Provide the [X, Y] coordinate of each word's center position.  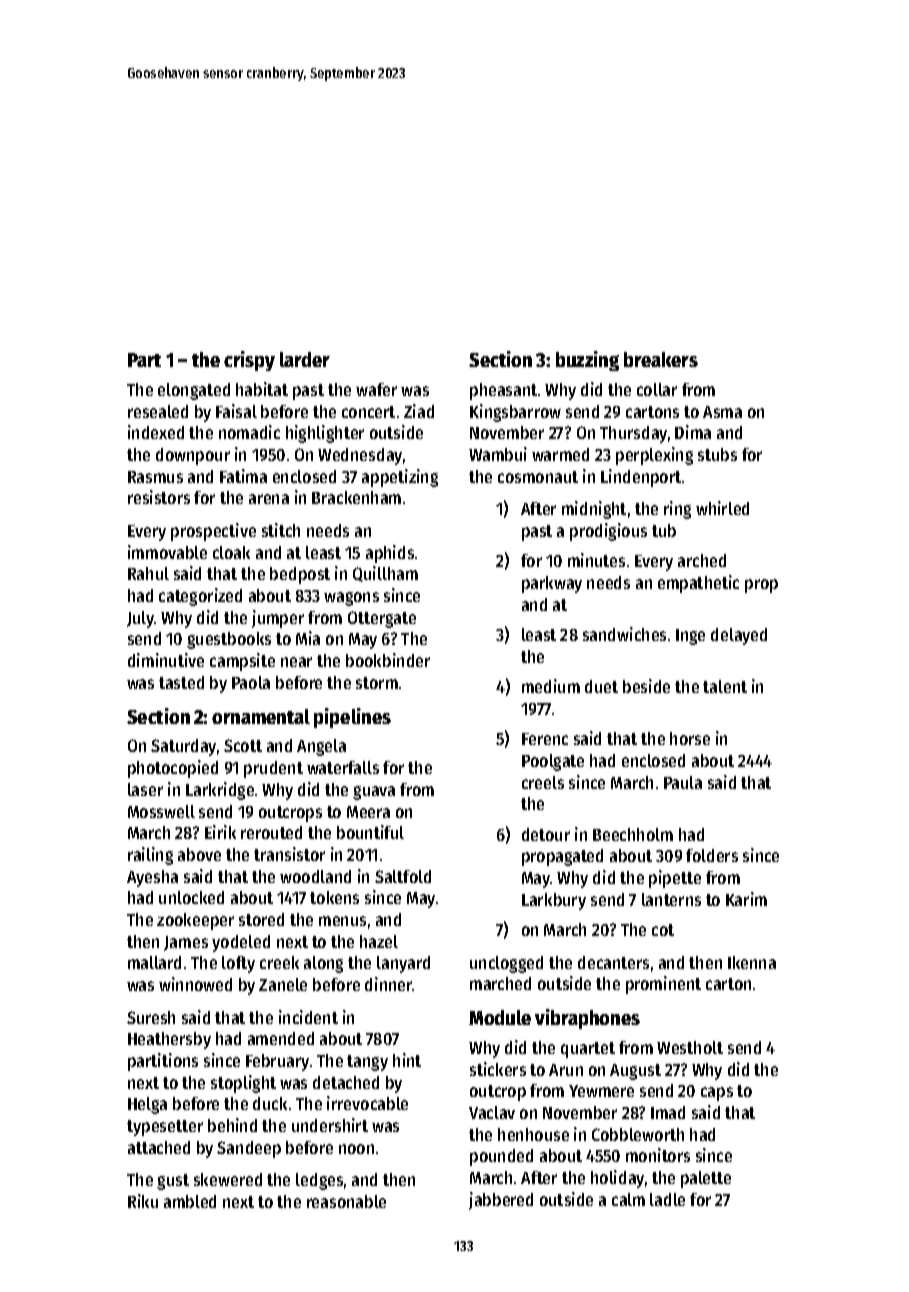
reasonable [346, 1201]
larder [305, 359]
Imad [668, 1112]
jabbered [501, 1201]
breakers [661, 359]
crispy [249, 361]
